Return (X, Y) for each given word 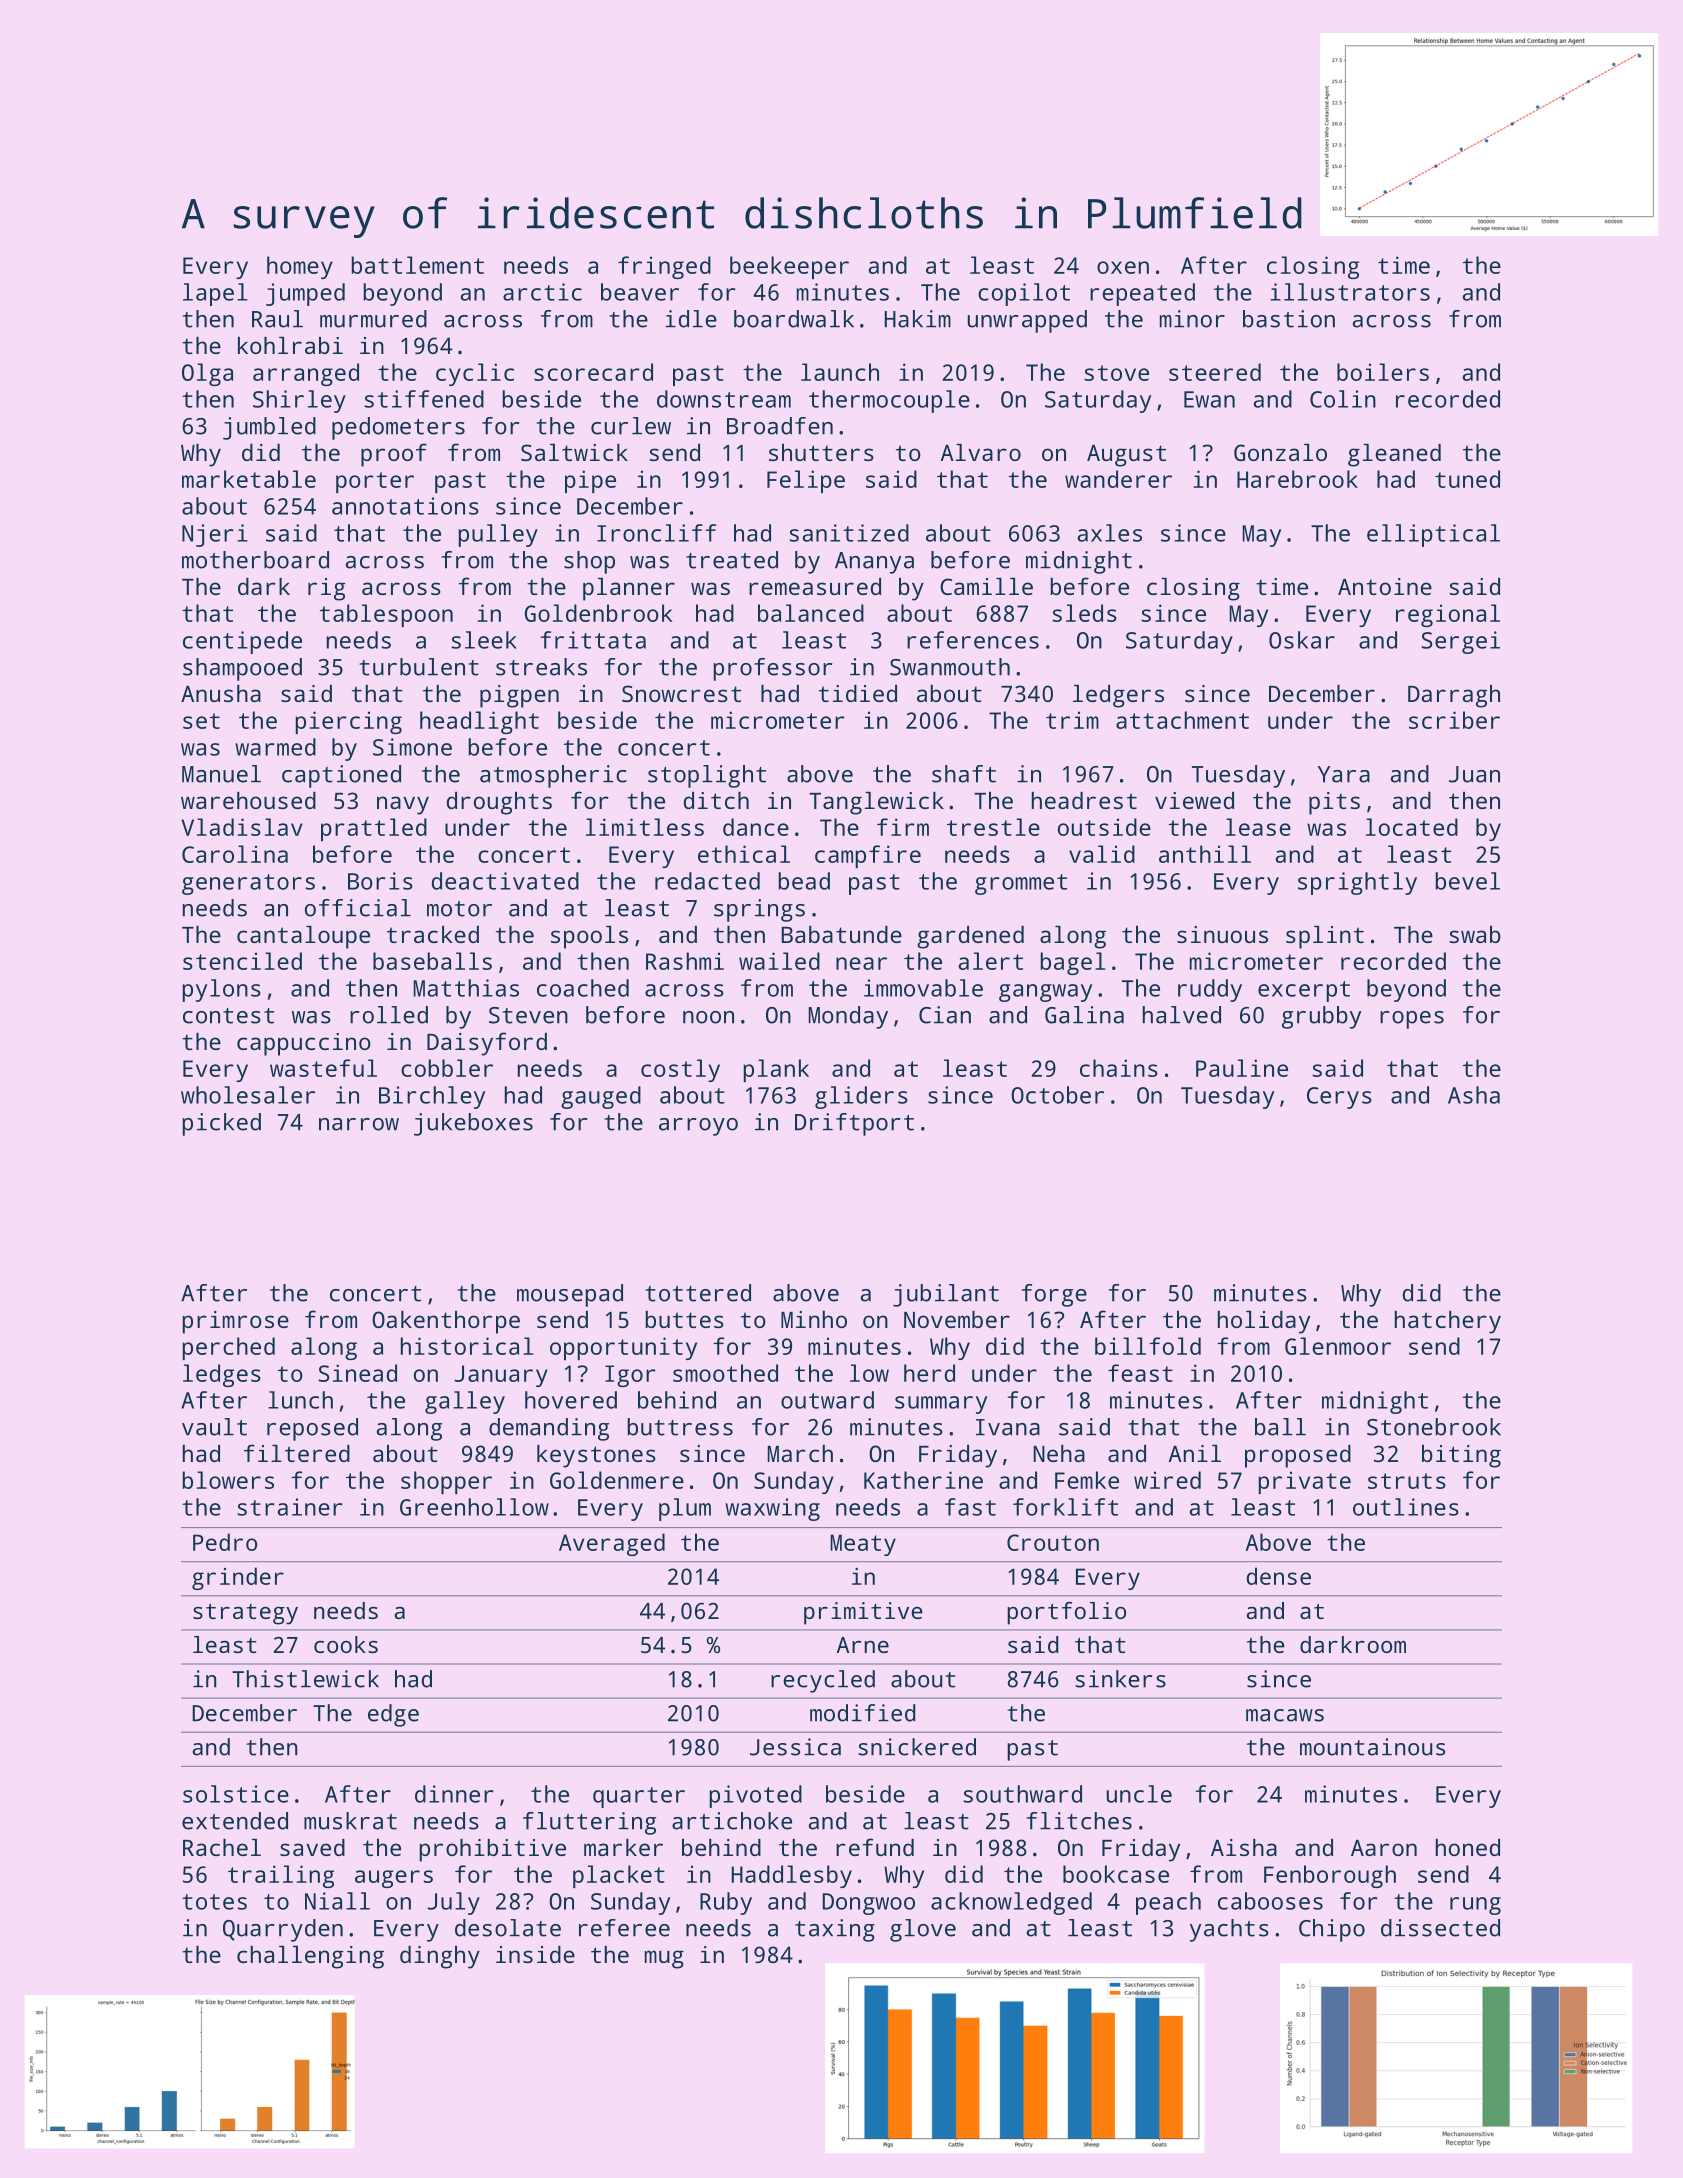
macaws (1285, 1715)
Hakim (917, 319)
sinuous (1222, 934)
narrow (359, 1124)
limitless (645, 827)
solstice (236, 1794)
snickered (917, 1747)
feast (1140, 1373)
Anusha (221, 693)
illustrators (1350, 292)
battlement (417, 265)
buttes (684, 1319)
